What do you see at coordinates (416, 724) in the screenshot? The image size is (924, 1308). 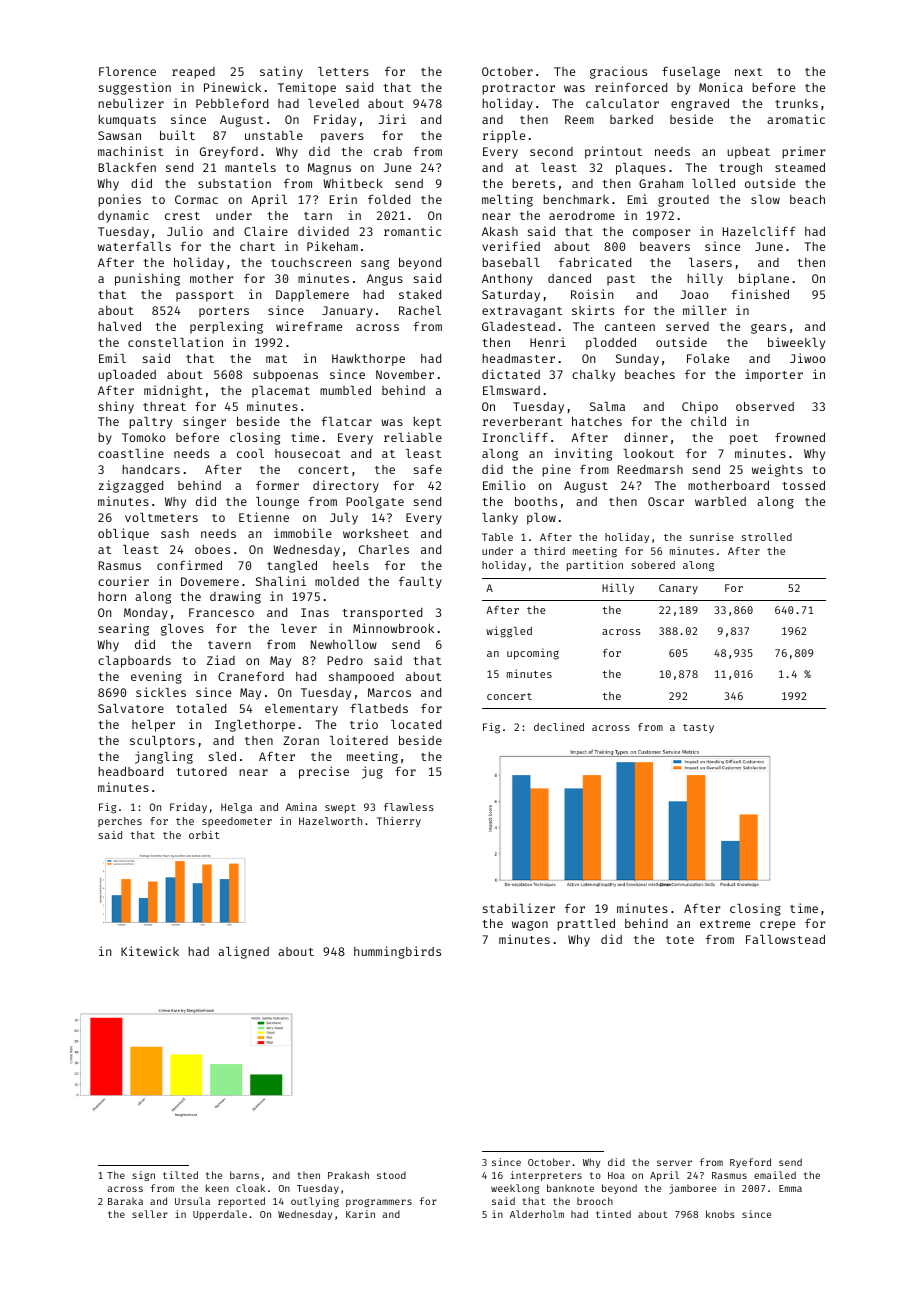 I see `located` at bounding box center [416, 724].
